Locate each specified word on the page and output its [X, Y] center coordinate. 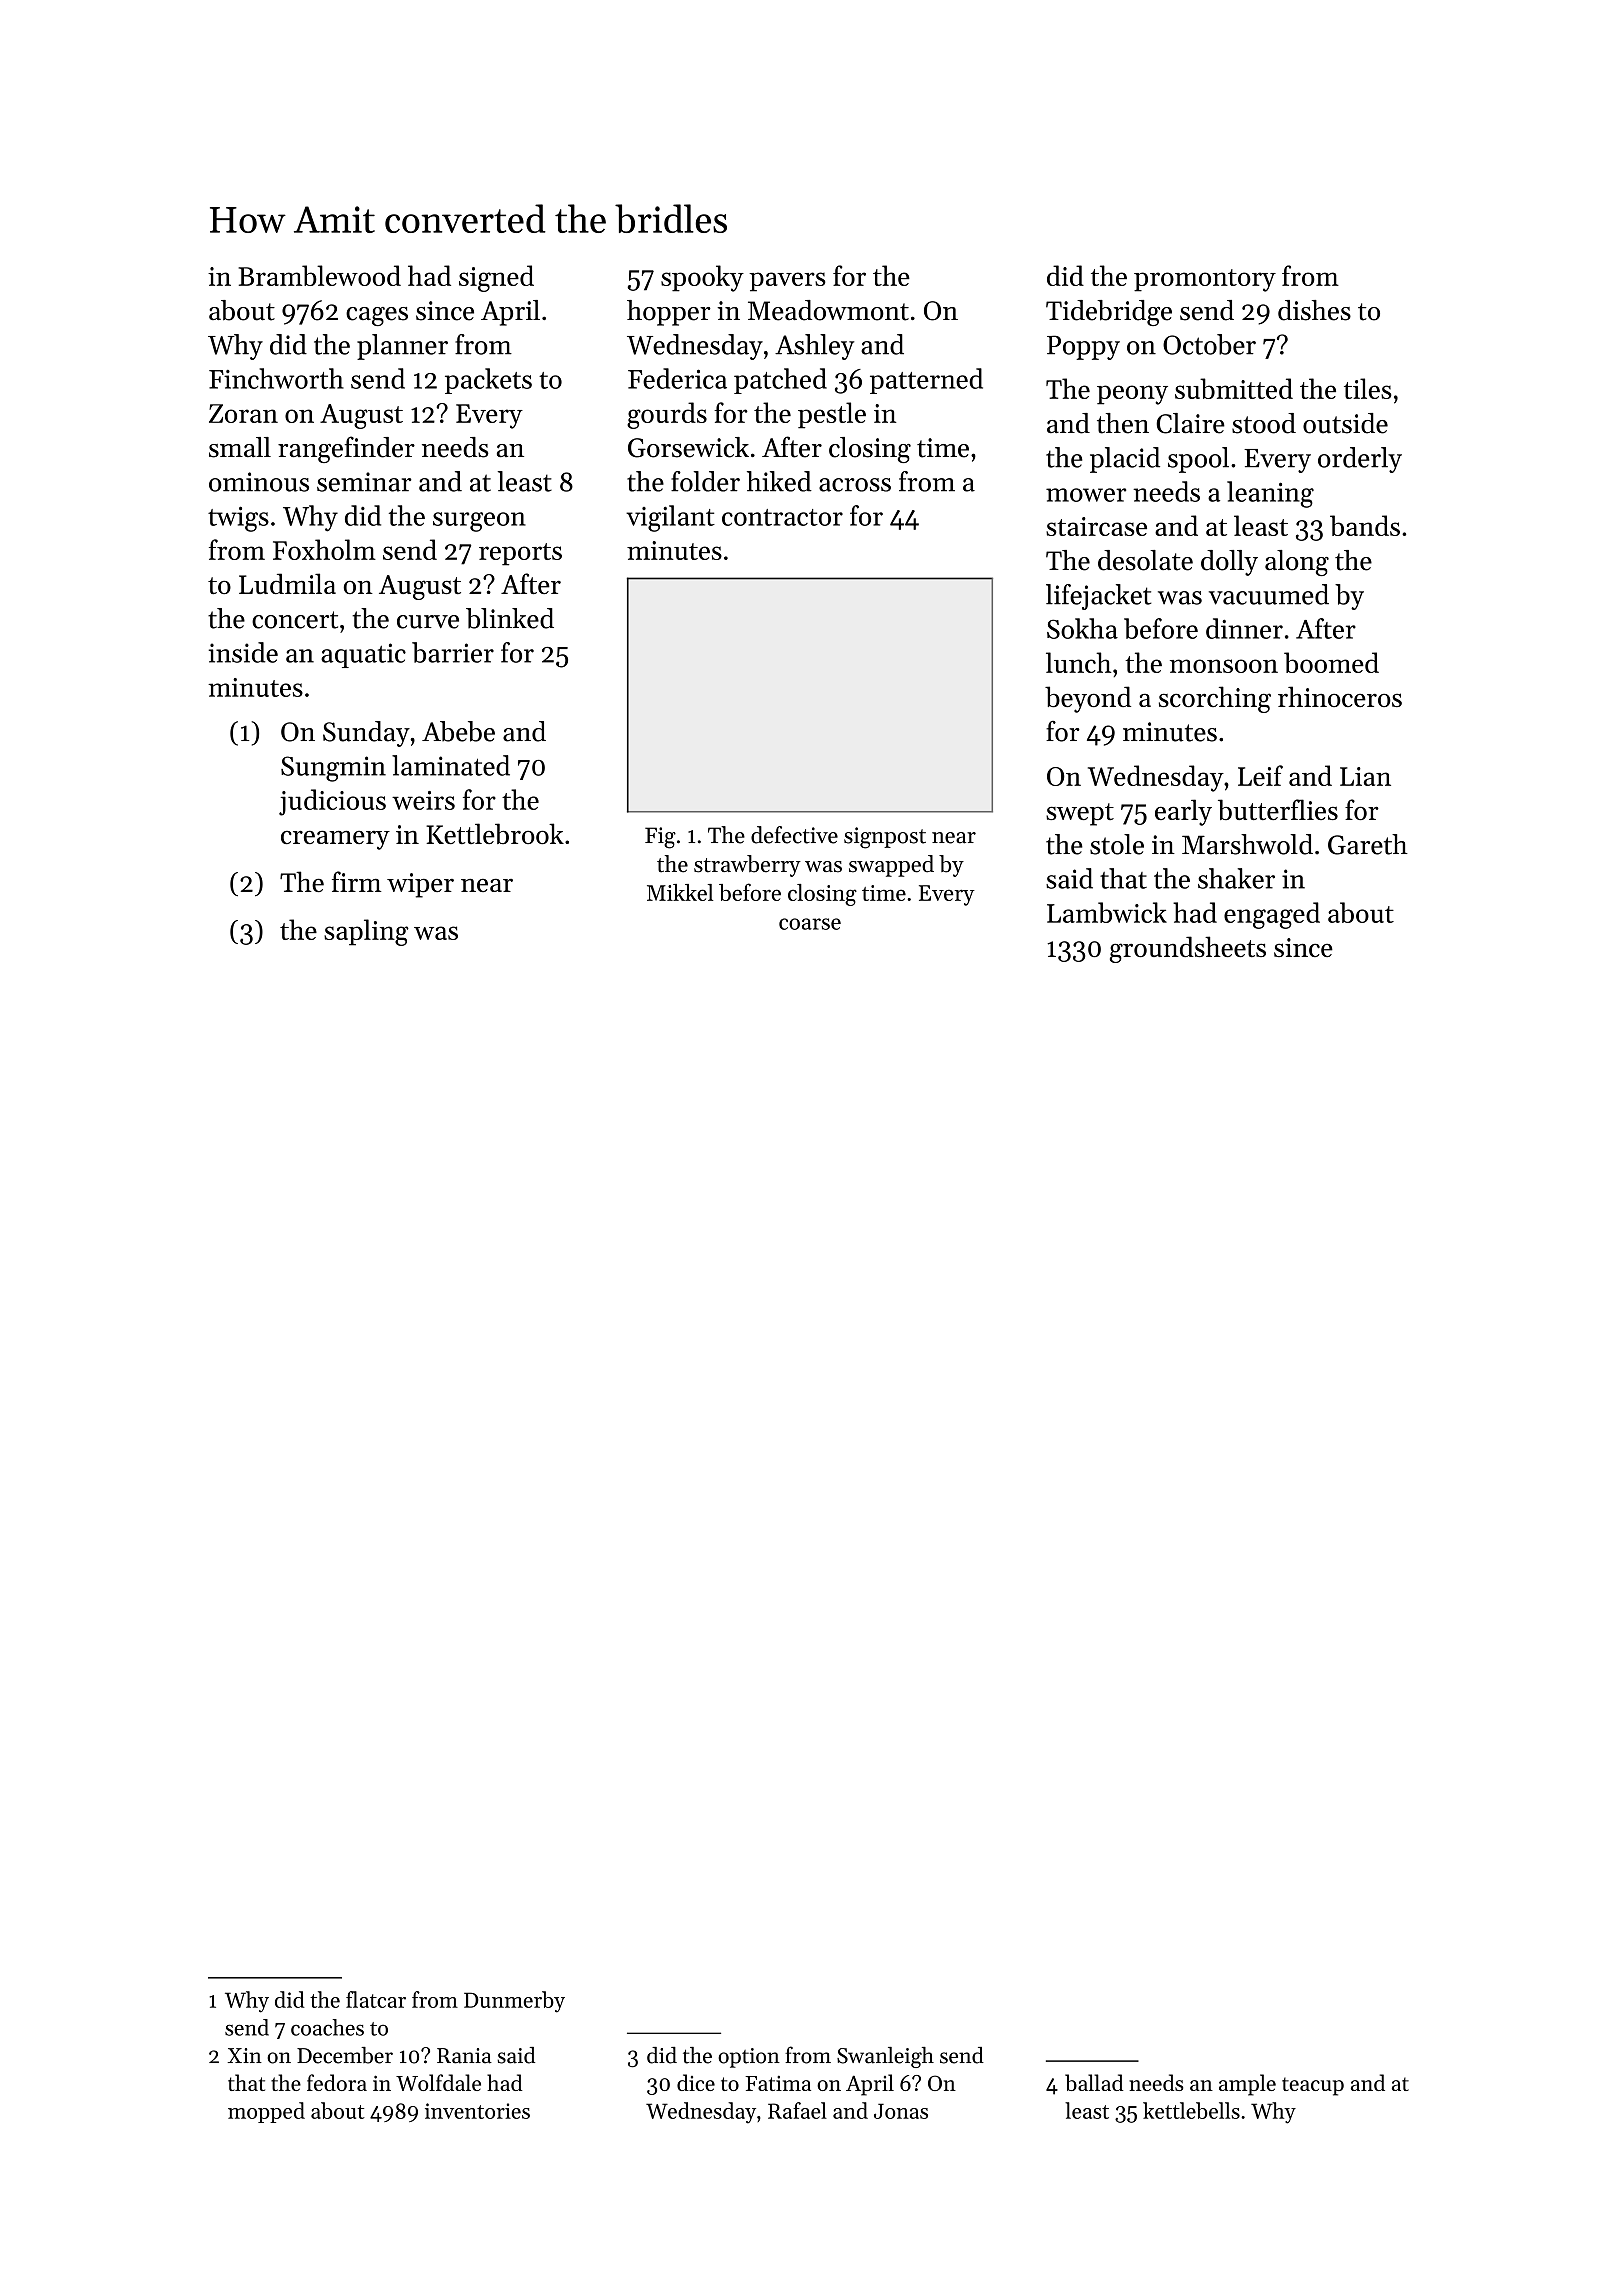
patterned [926, 381]
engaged [1272, 915]
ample [1247, 2085]
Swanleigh [885, 2057]
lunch [1078, 662]
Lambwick [1107, 912]
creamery [335, 840]
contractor [782, 517]
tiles [1368, 388]
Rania [464, 2056]
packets [488, 381]
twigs [238, 519]
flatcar [376, 1999]
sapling [366, 932]
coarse [810, 924]
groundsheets [1188, 949]
